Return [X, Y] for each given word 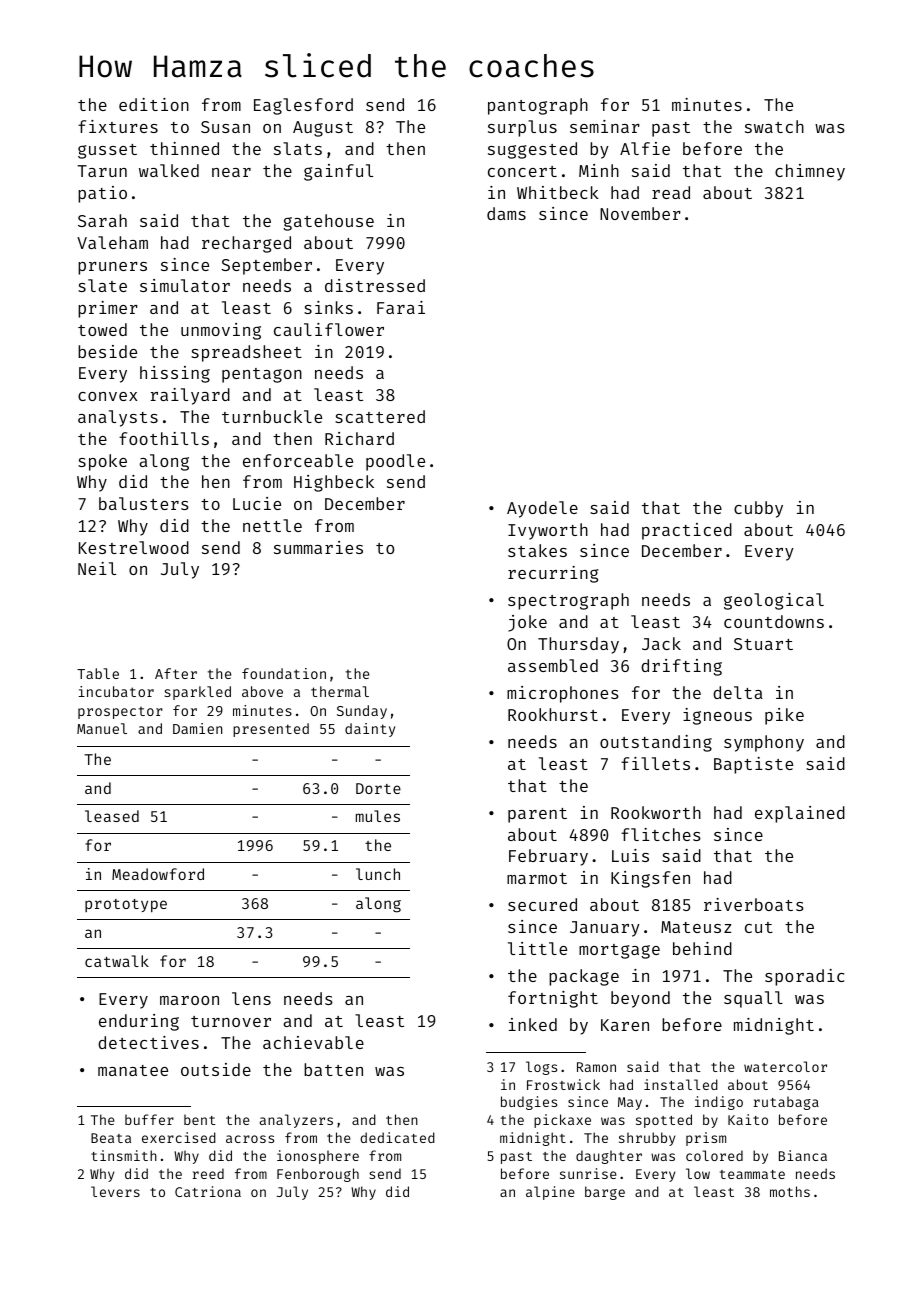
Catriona [208, 1191]
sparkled [198, 693]
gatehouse [328, 222]
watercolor [785, 1066]
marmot [537, 878]
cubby [758, 509]
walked [169, 170]
